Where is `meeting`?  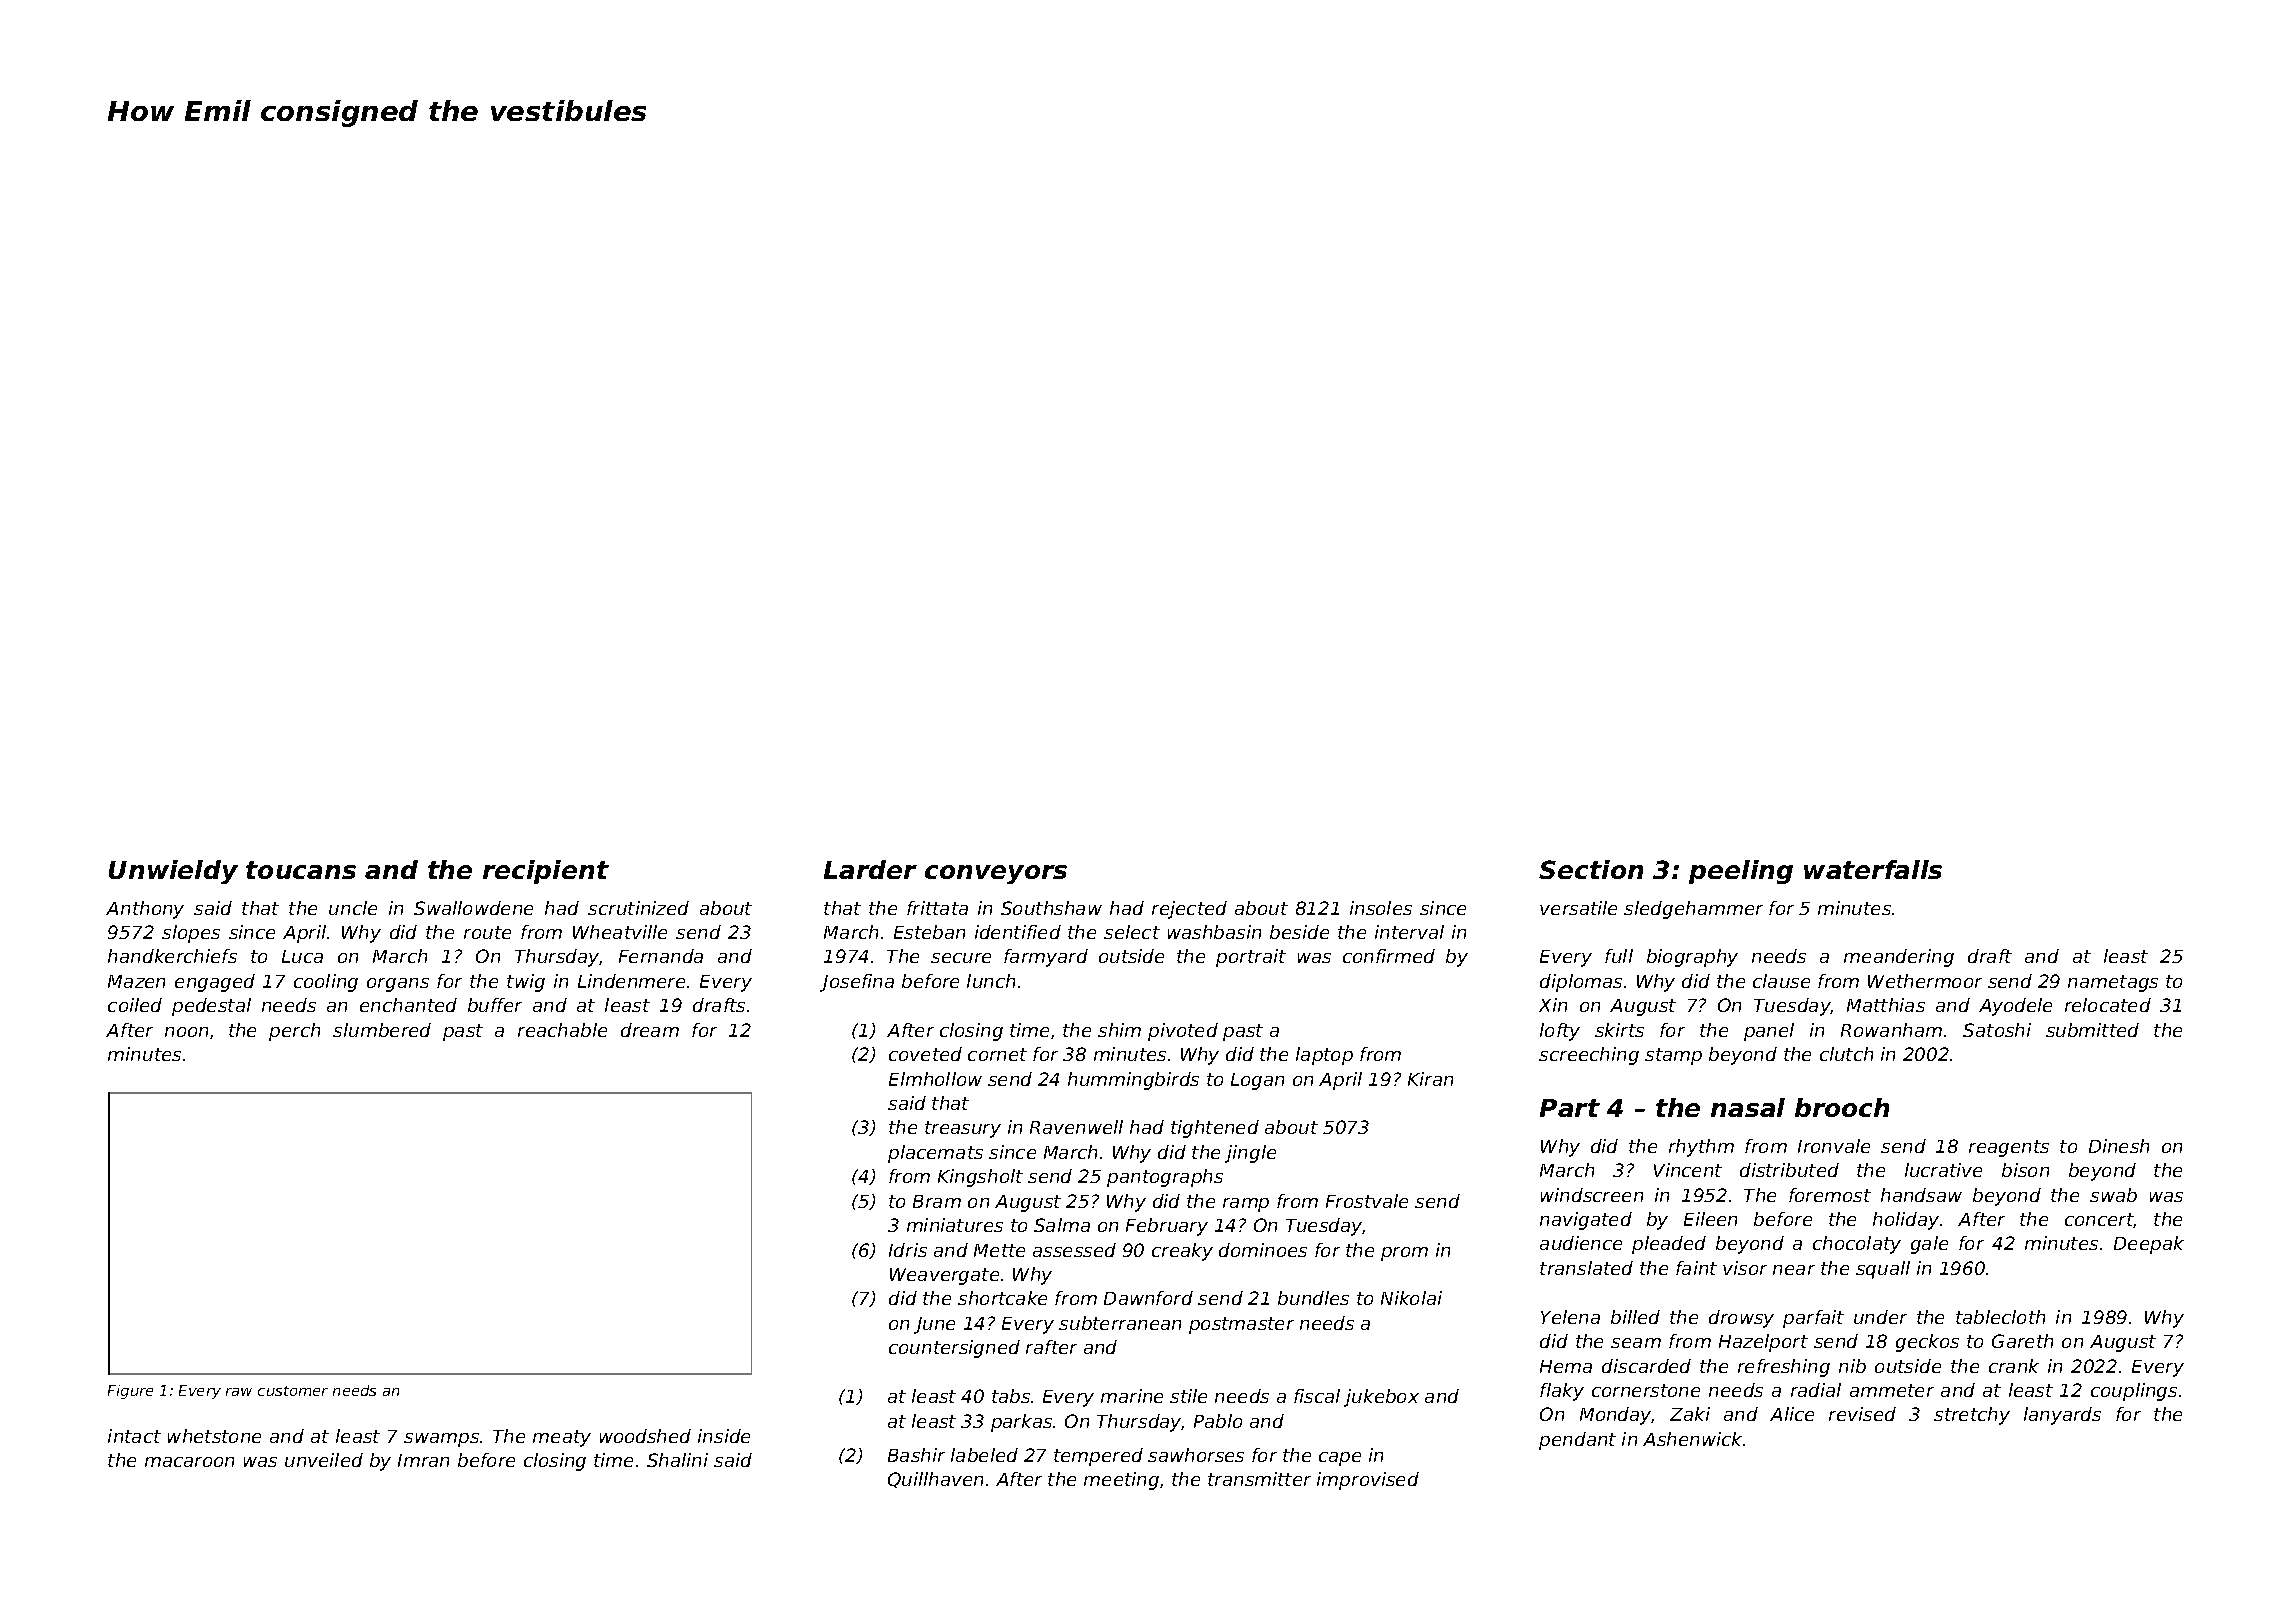 meeting is located at coordinates (1121, 1481).
